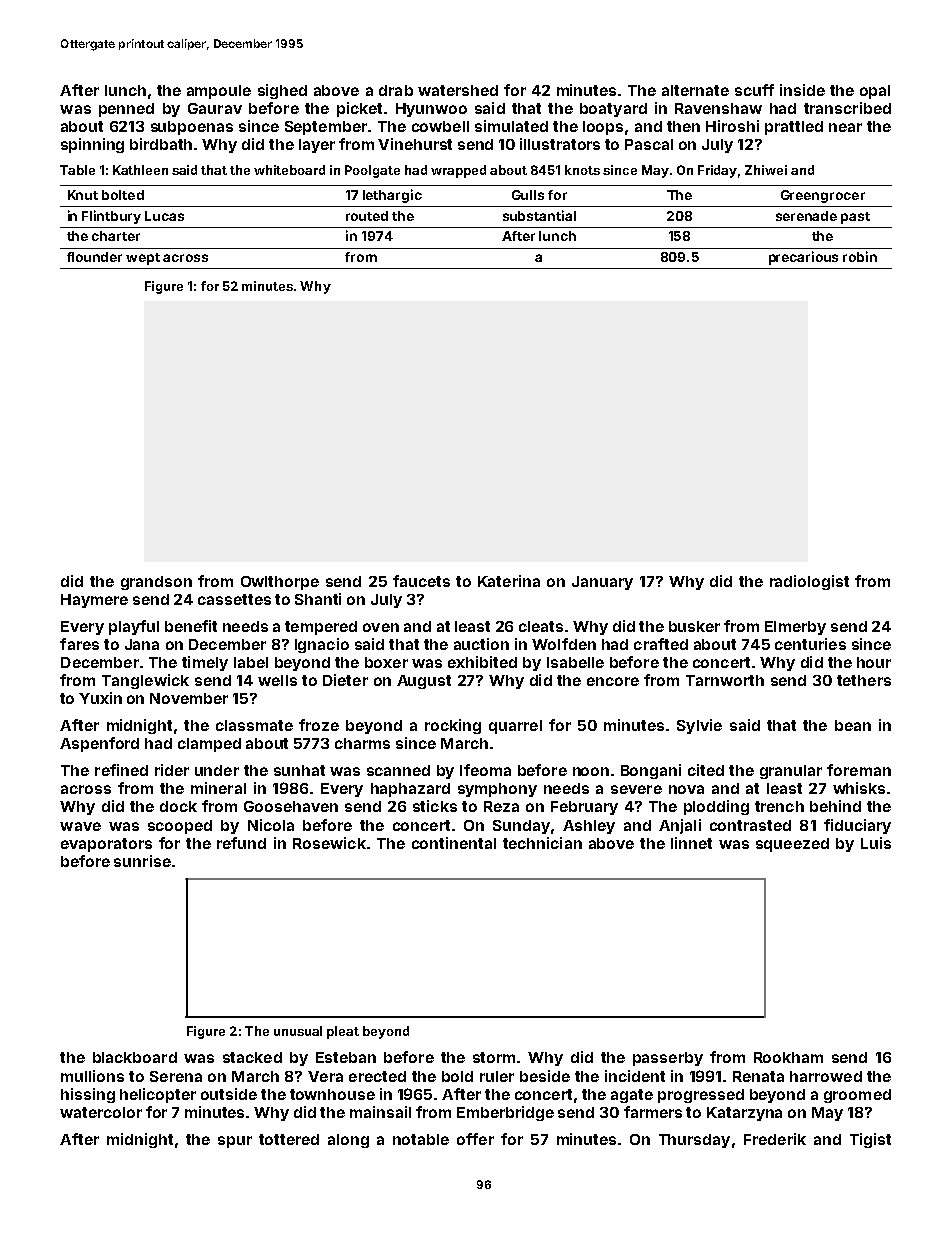 The height and width of the screenshot is (1233, 952). What do you see at coordinates (859, 770) in the screenshot?
I see `foreman` at bounding box center [859, 770].
